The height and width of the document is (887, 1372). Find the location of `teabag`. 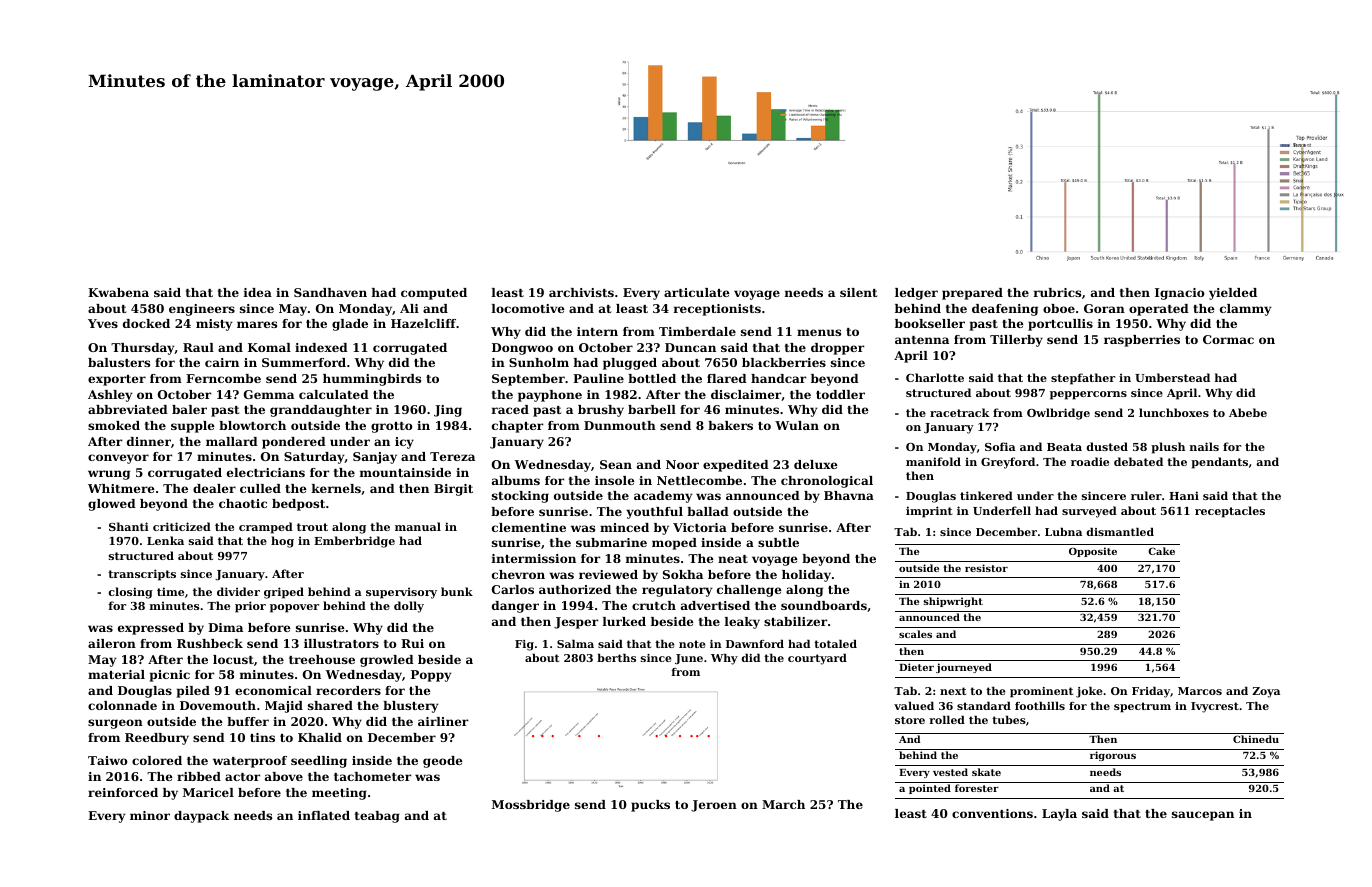

teabag is located at coordinates (377, 817).
